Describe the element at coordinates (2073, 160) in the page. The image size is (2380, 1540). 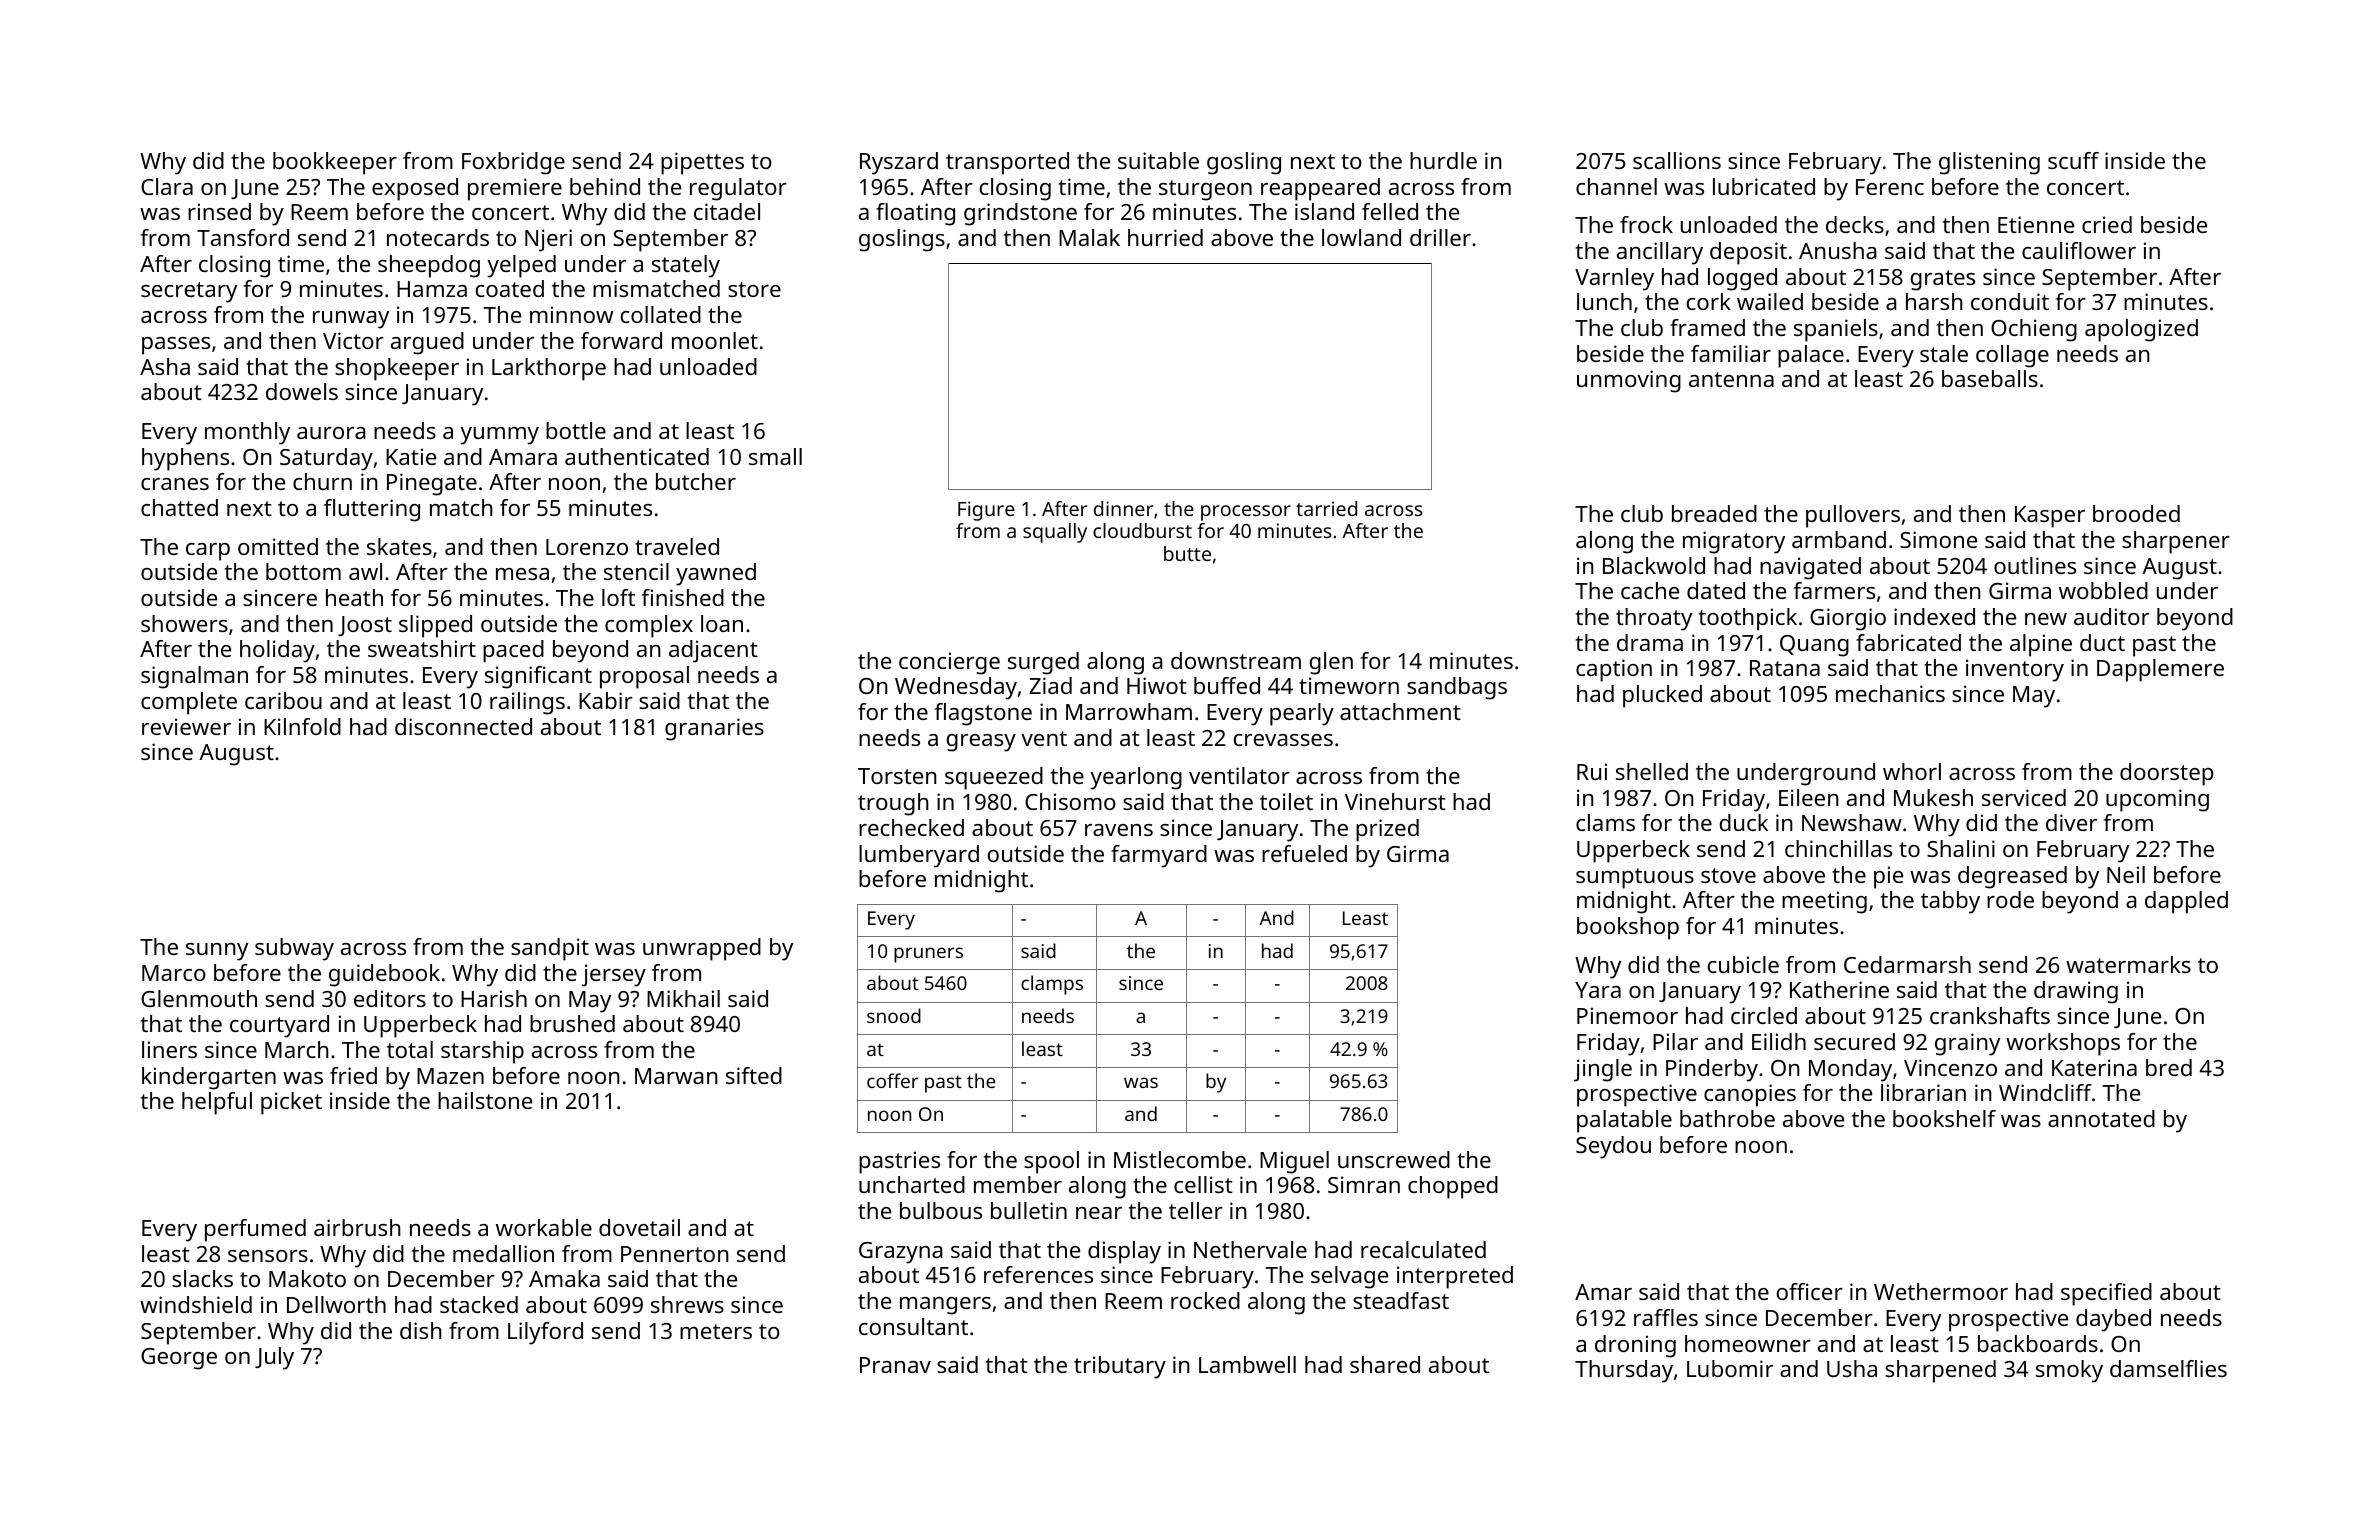
I see `scuff` at that location.
